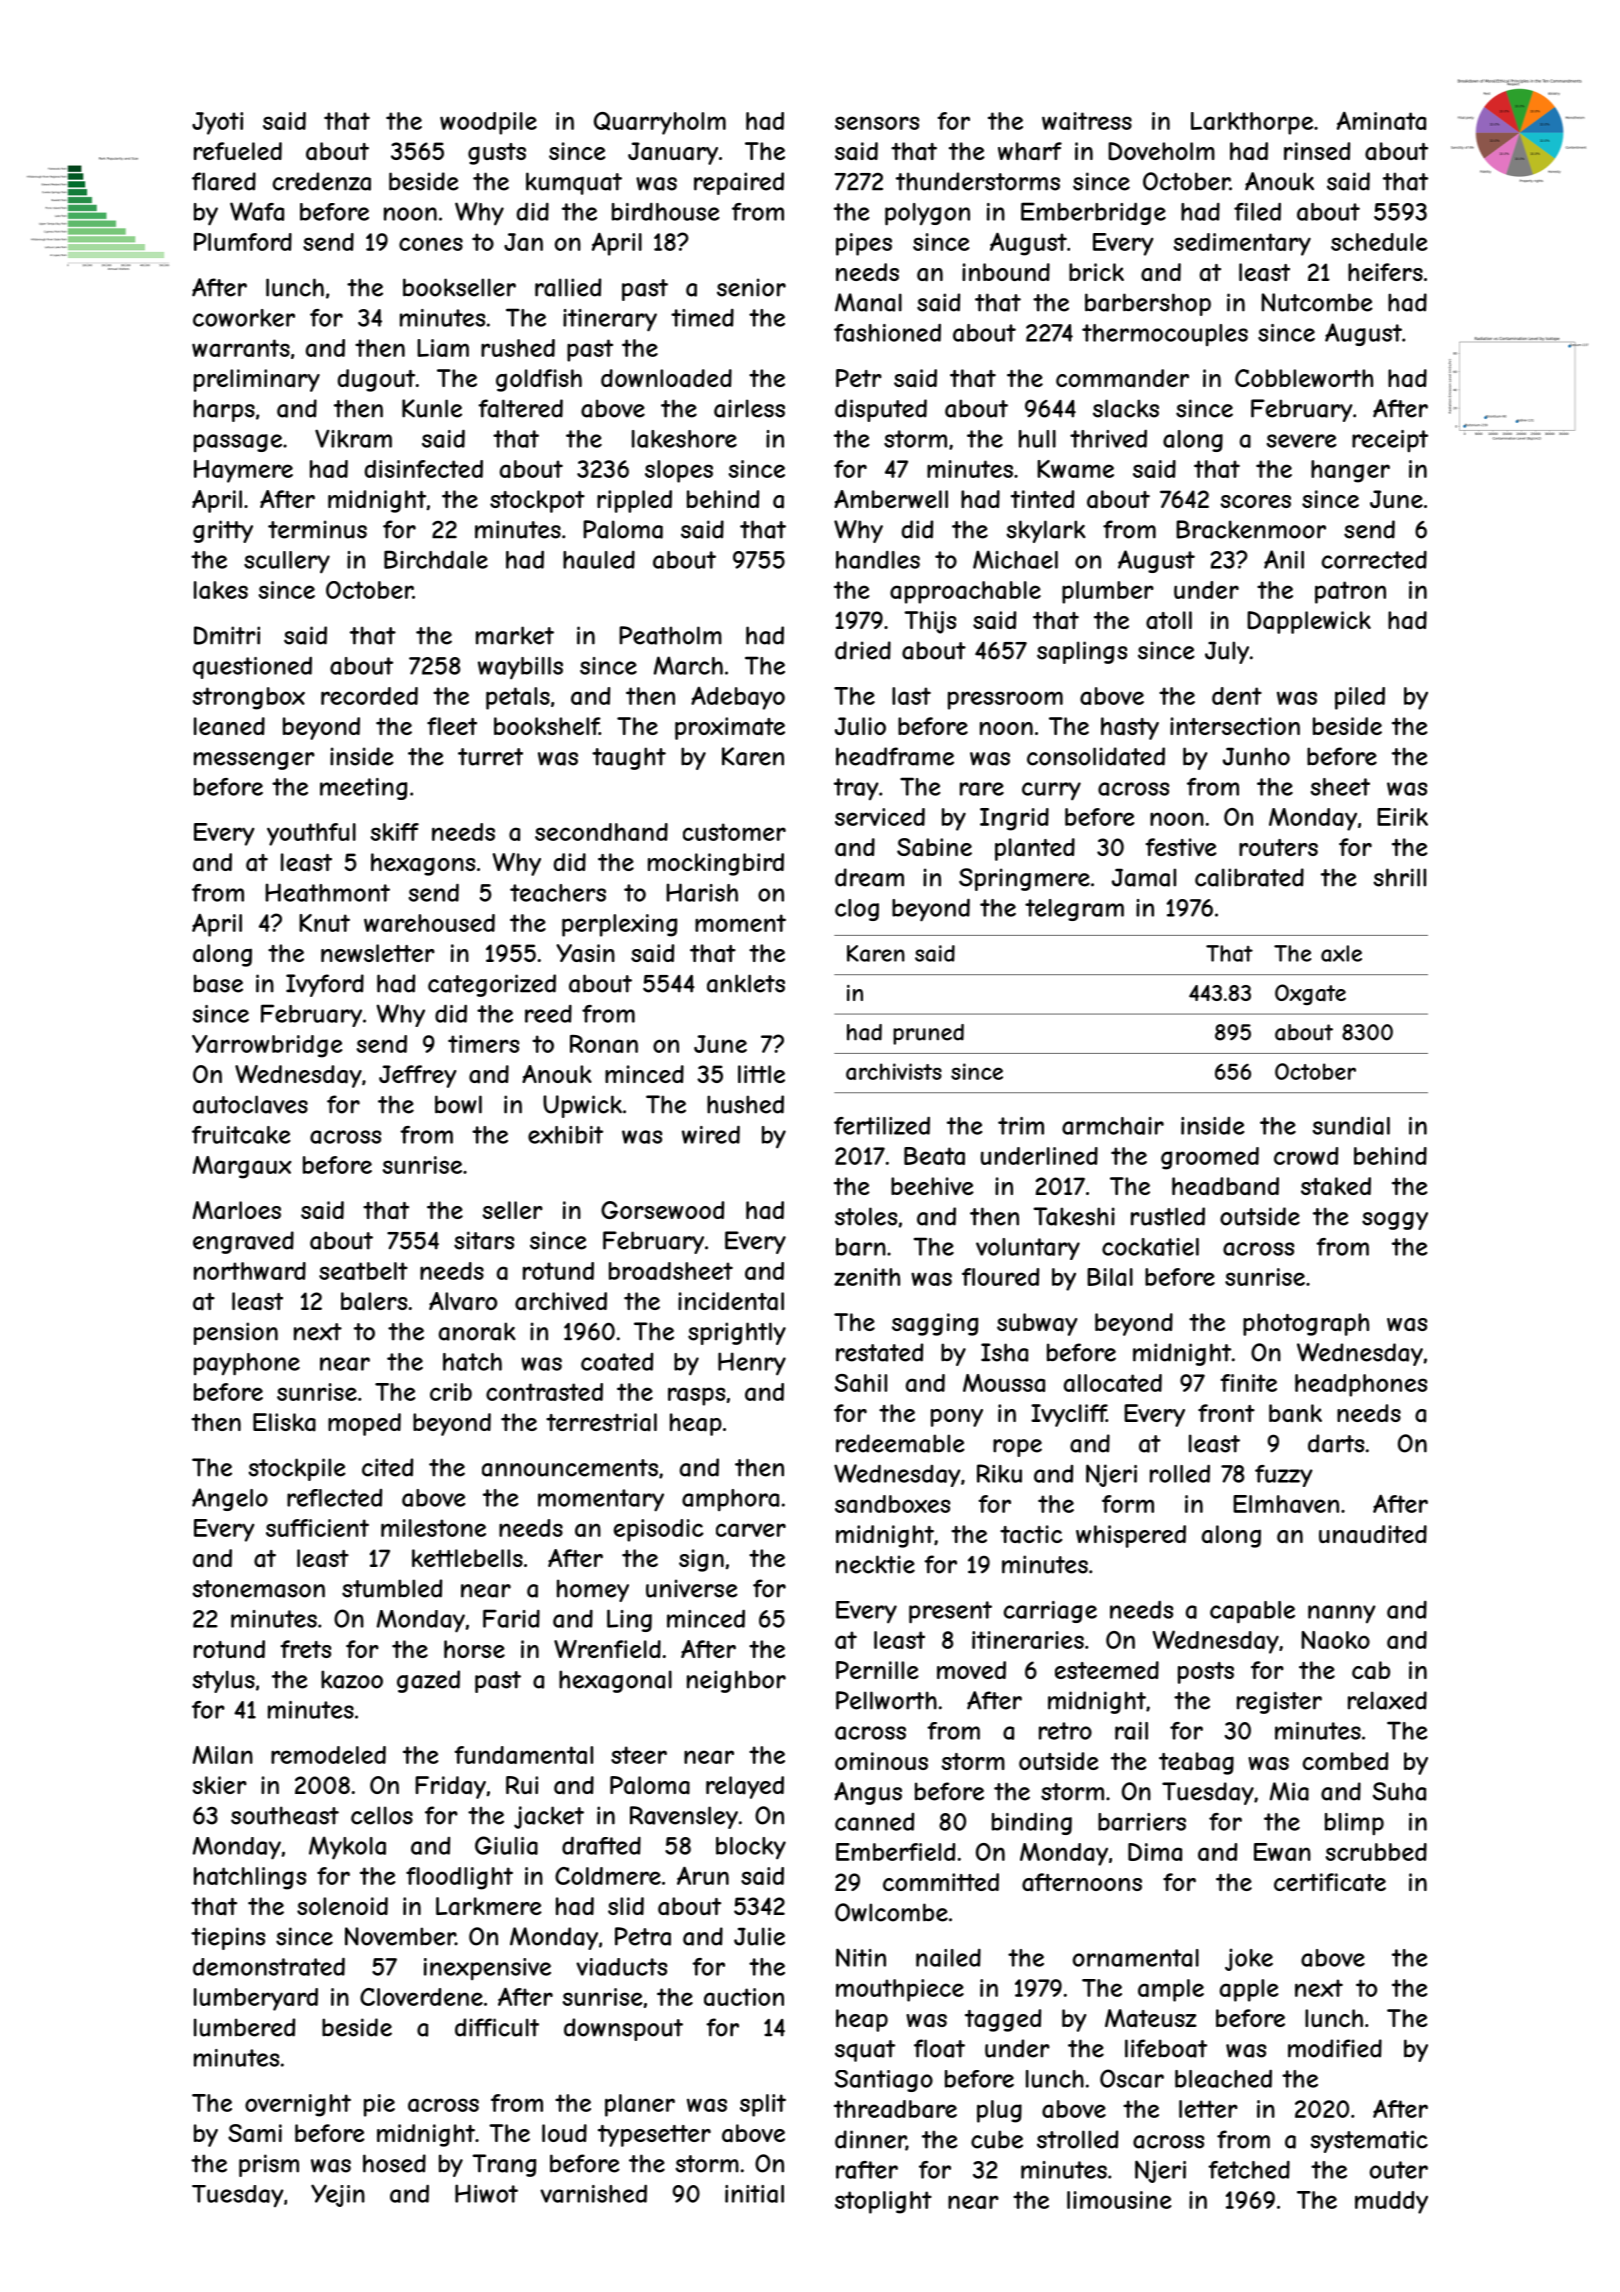 The image size is (1620, 2292). Describe the element at coordinates (1126, 408) in the document. I see `slacks` at that location.
